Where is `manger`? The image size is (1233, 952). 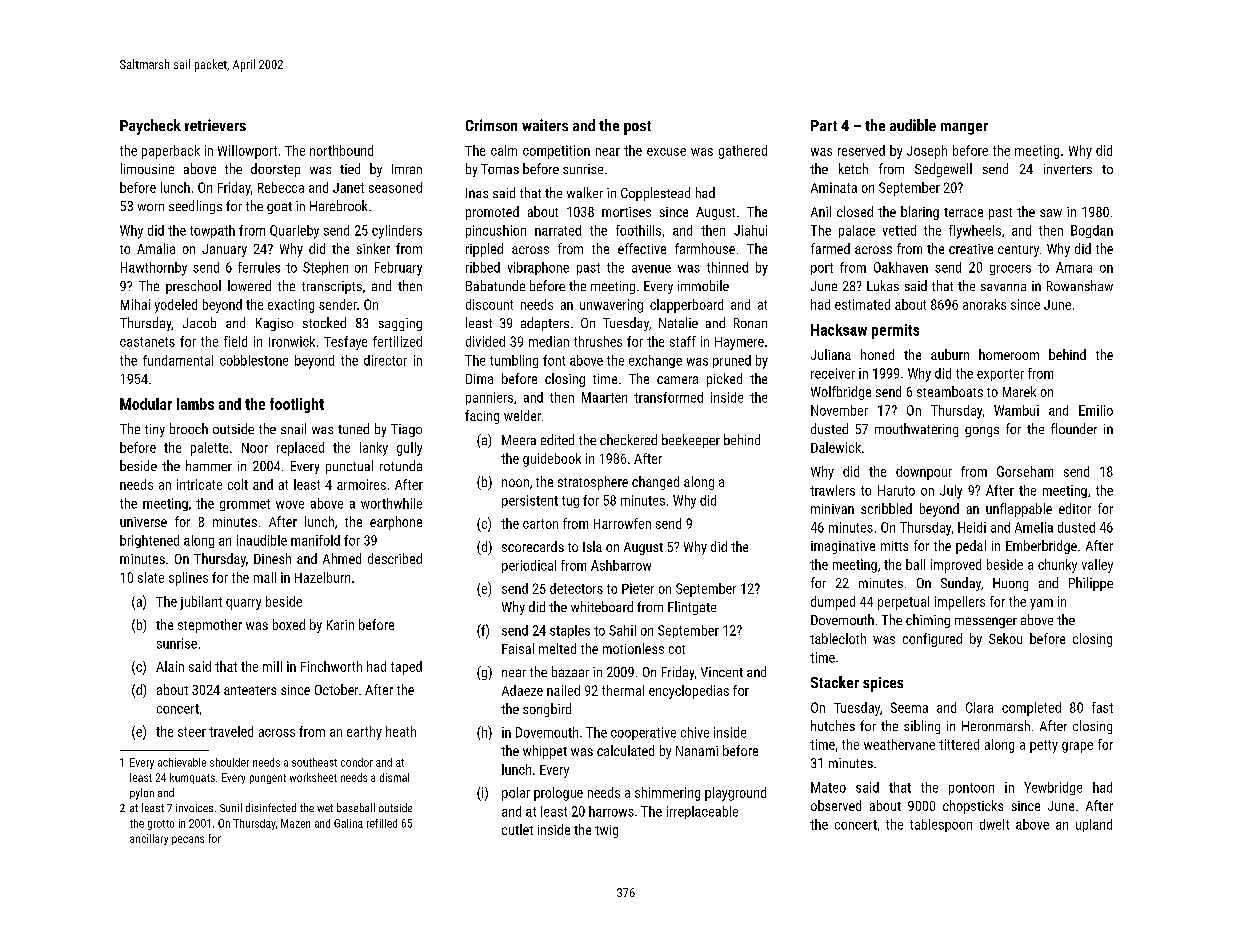 manger is located at coordinates (964, 129).
